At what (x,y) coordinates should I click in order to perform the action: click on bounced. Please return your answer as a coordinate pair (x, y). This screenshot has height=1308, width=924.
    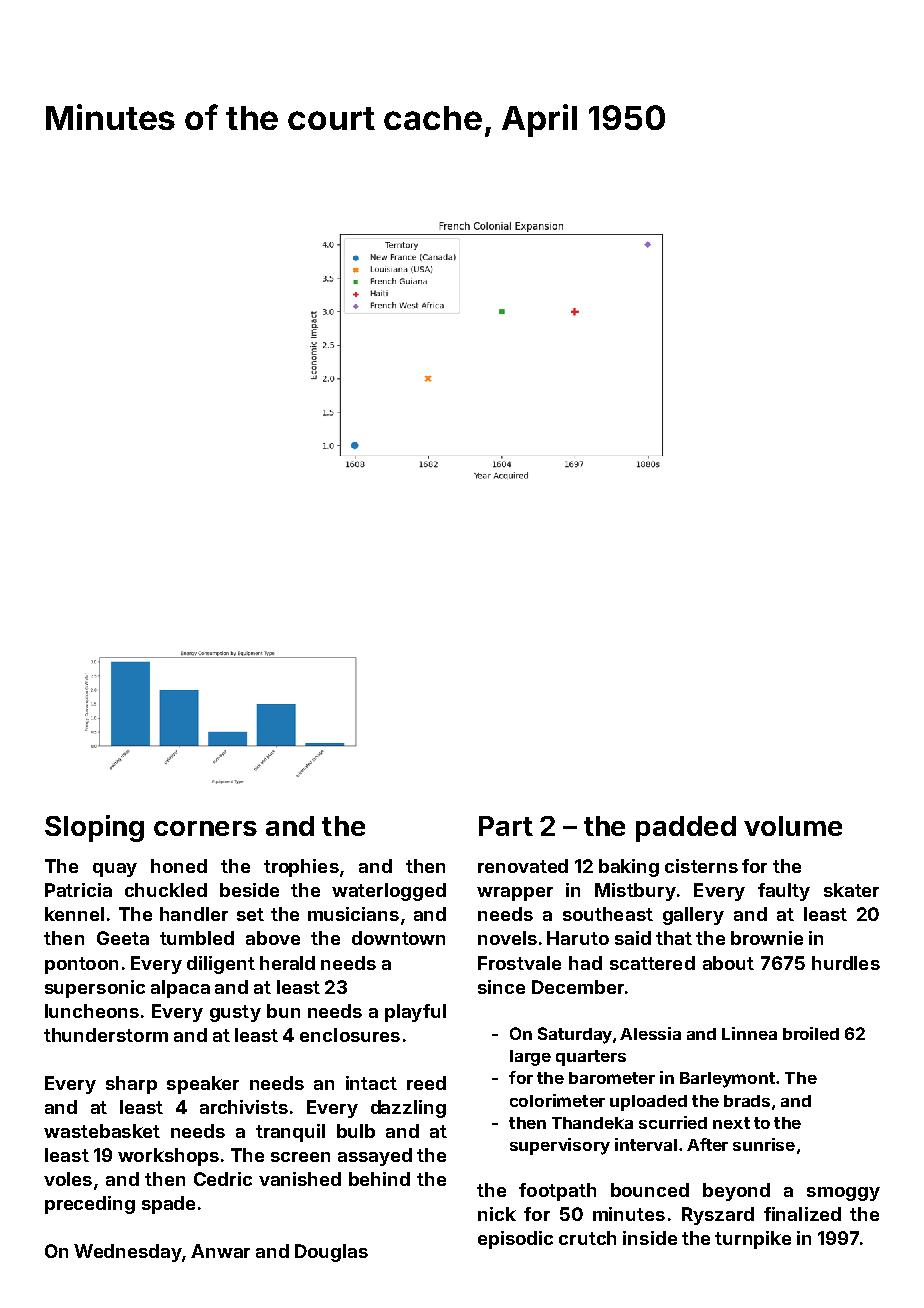
    Looking at the image, I should click on (650, 1190).
